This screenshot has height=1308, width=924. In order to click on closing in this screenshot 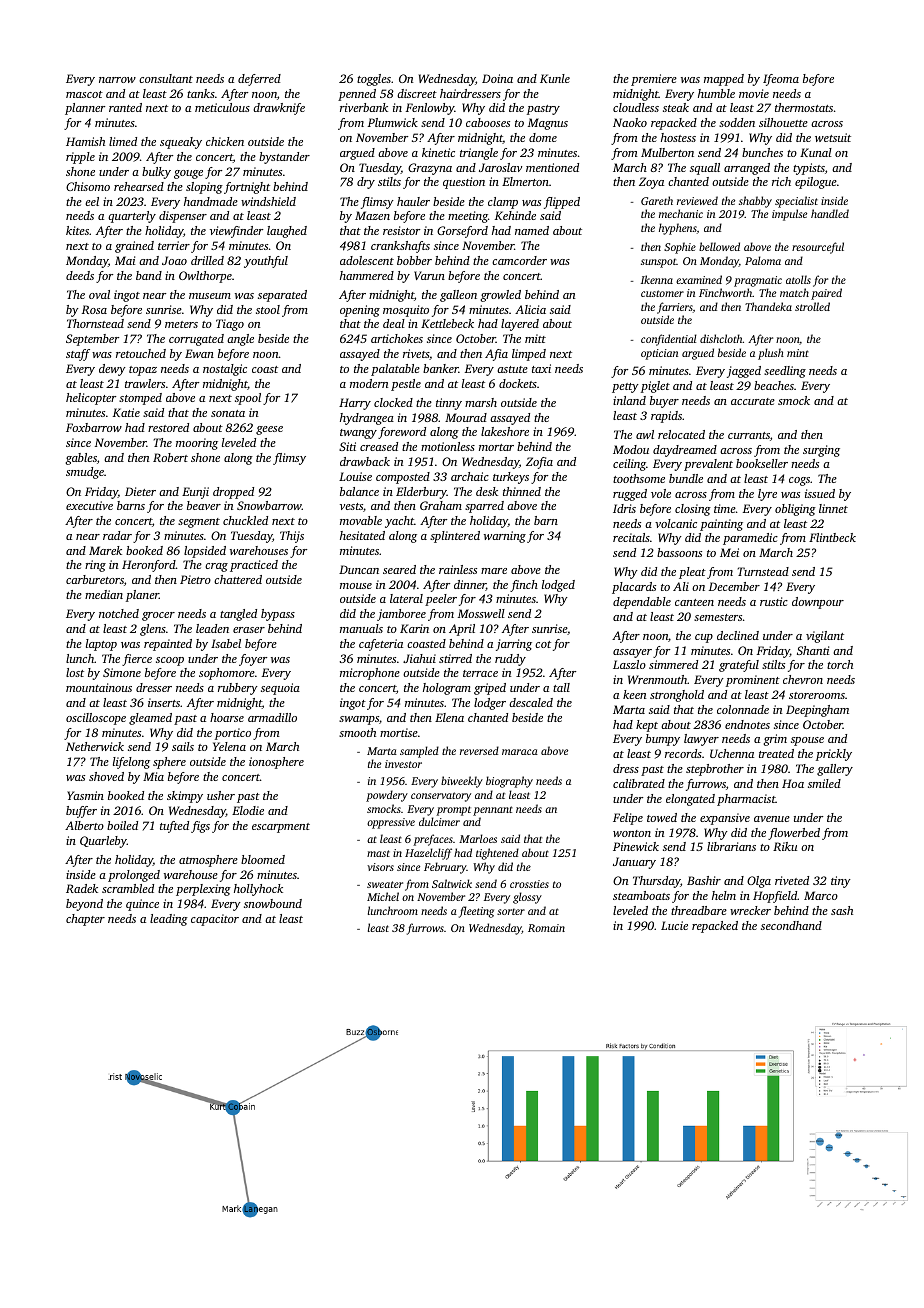, I will do `click(693, 510)`.
